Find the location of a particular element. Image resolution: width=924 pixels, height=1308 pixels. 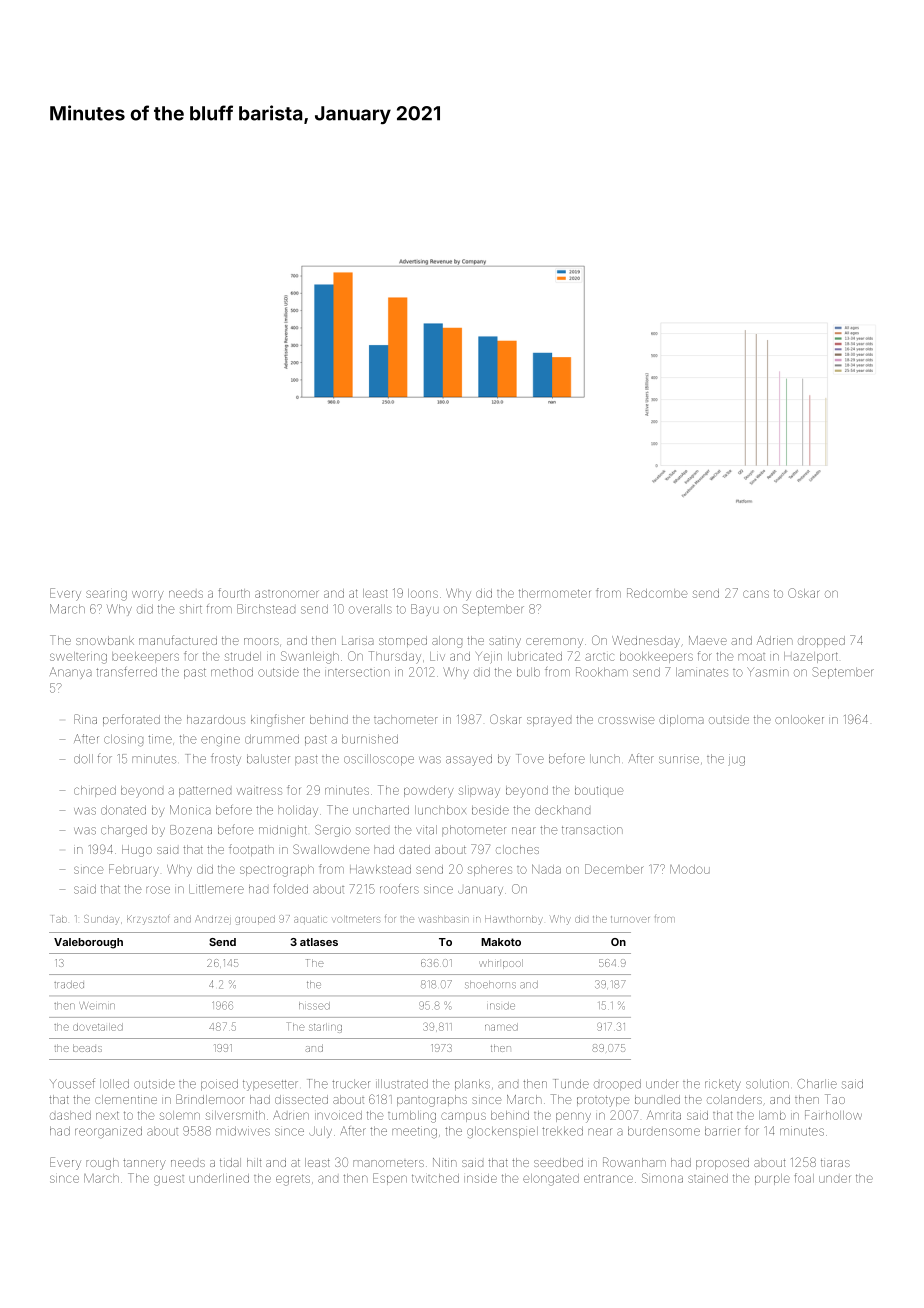

searing is located at coordinates (106, 595).
